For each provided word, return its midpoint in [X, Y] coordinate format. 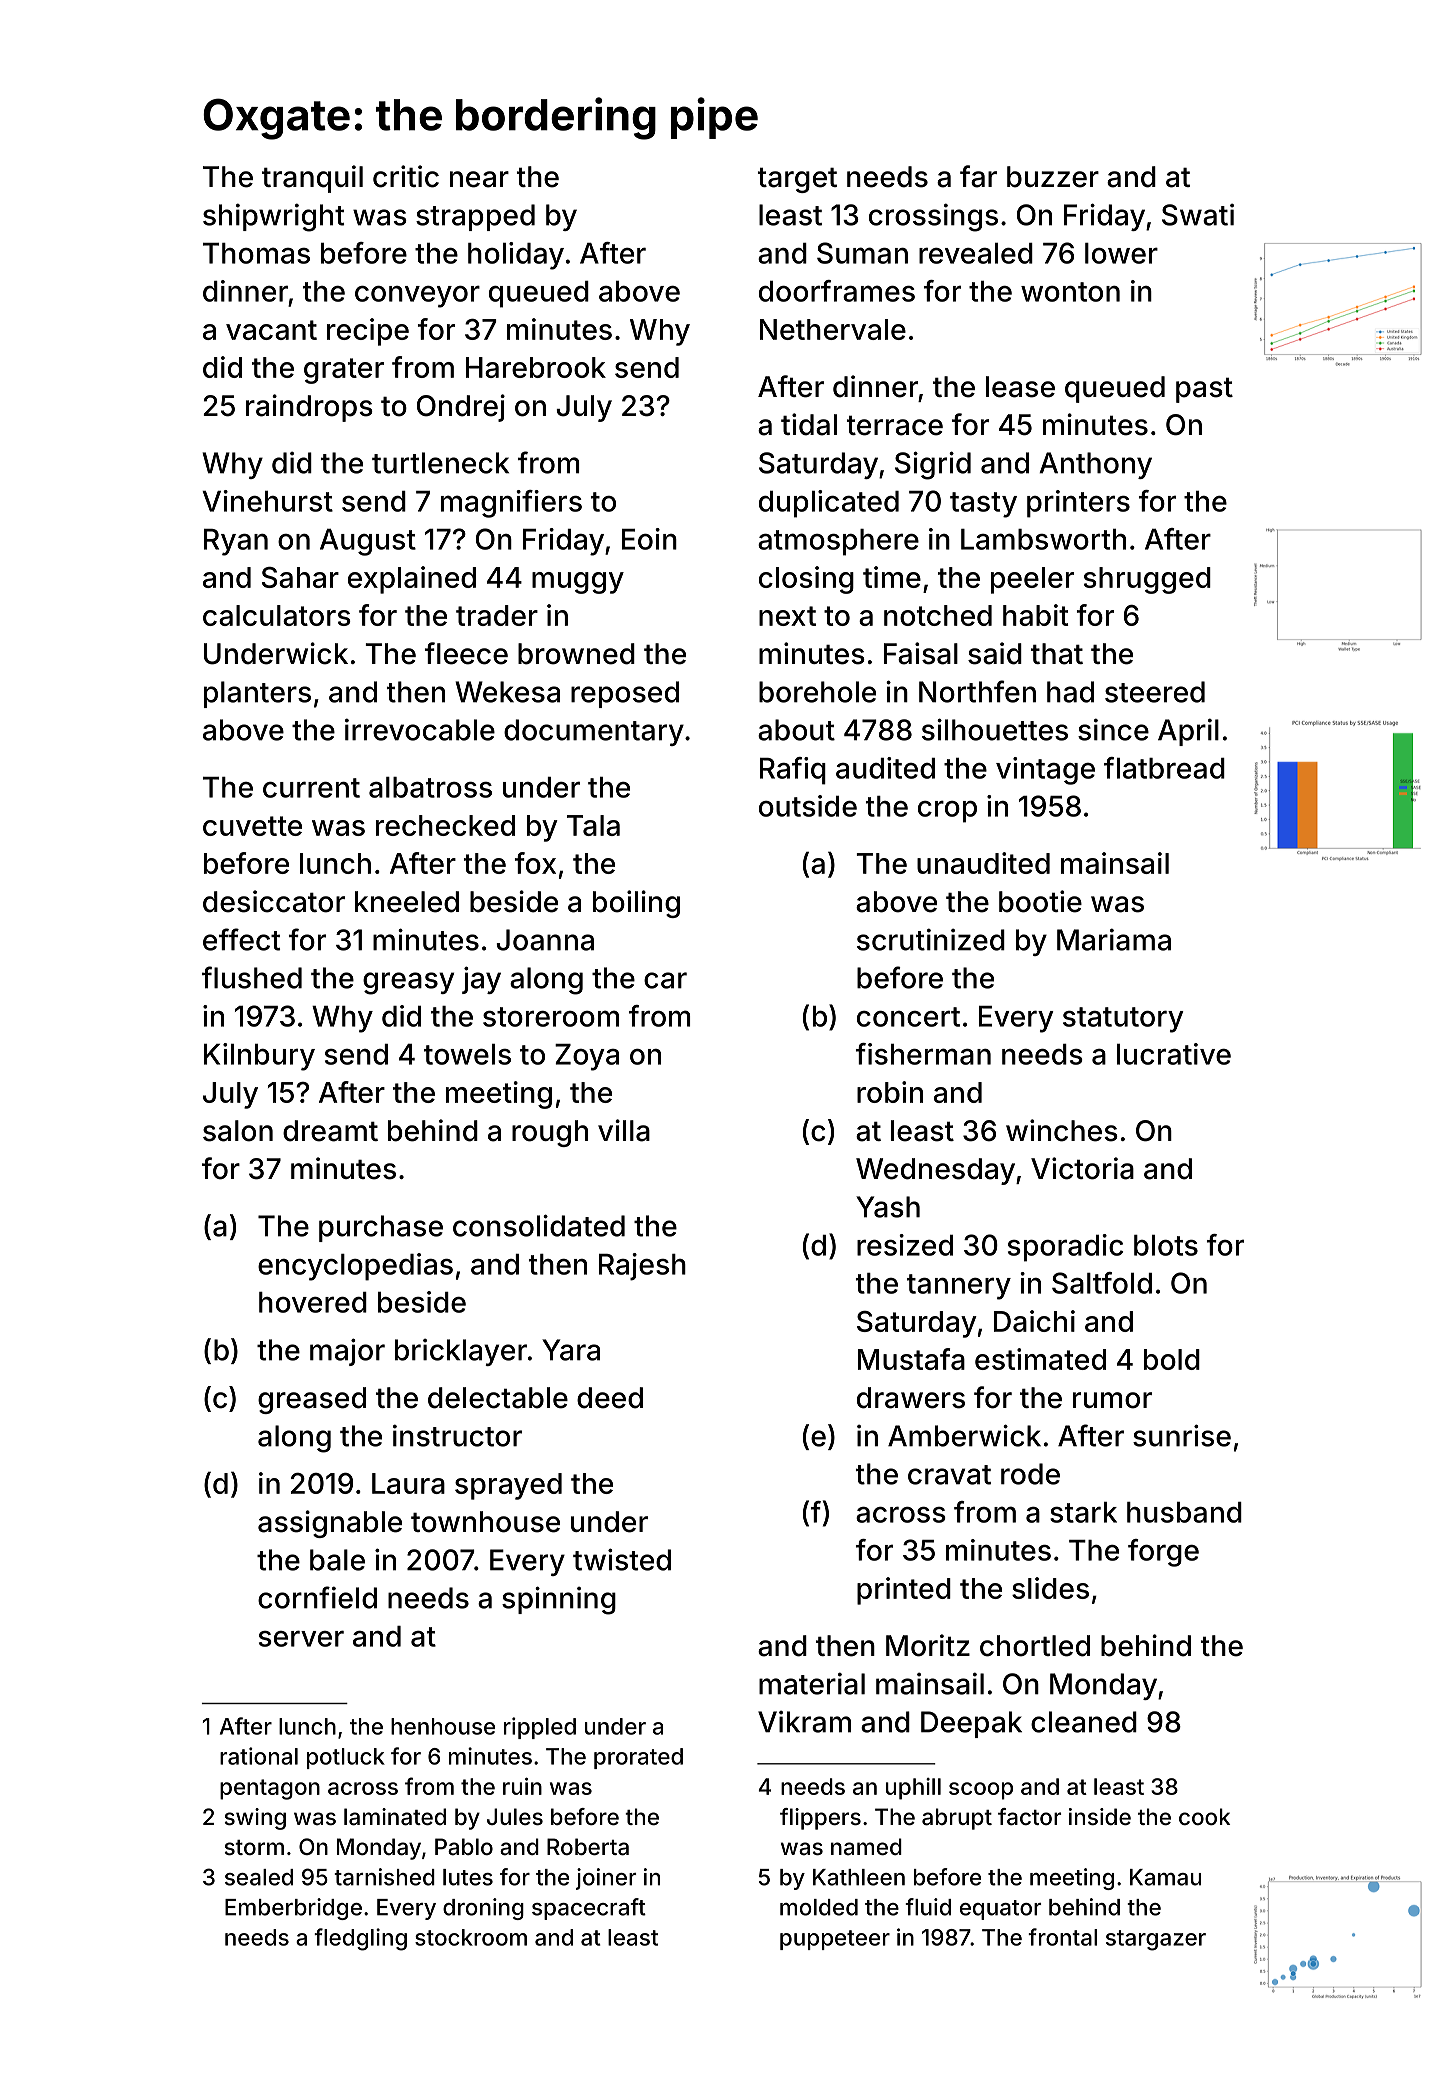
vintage [1045, 771]
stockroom [471, 1937]
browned [576, 654]
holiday [516, 256]
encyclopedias [355, 1267]
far [978, 176]
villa [624, 1130]
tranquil [312, 179]
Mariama [1114, 940]
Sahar [300, 577]
